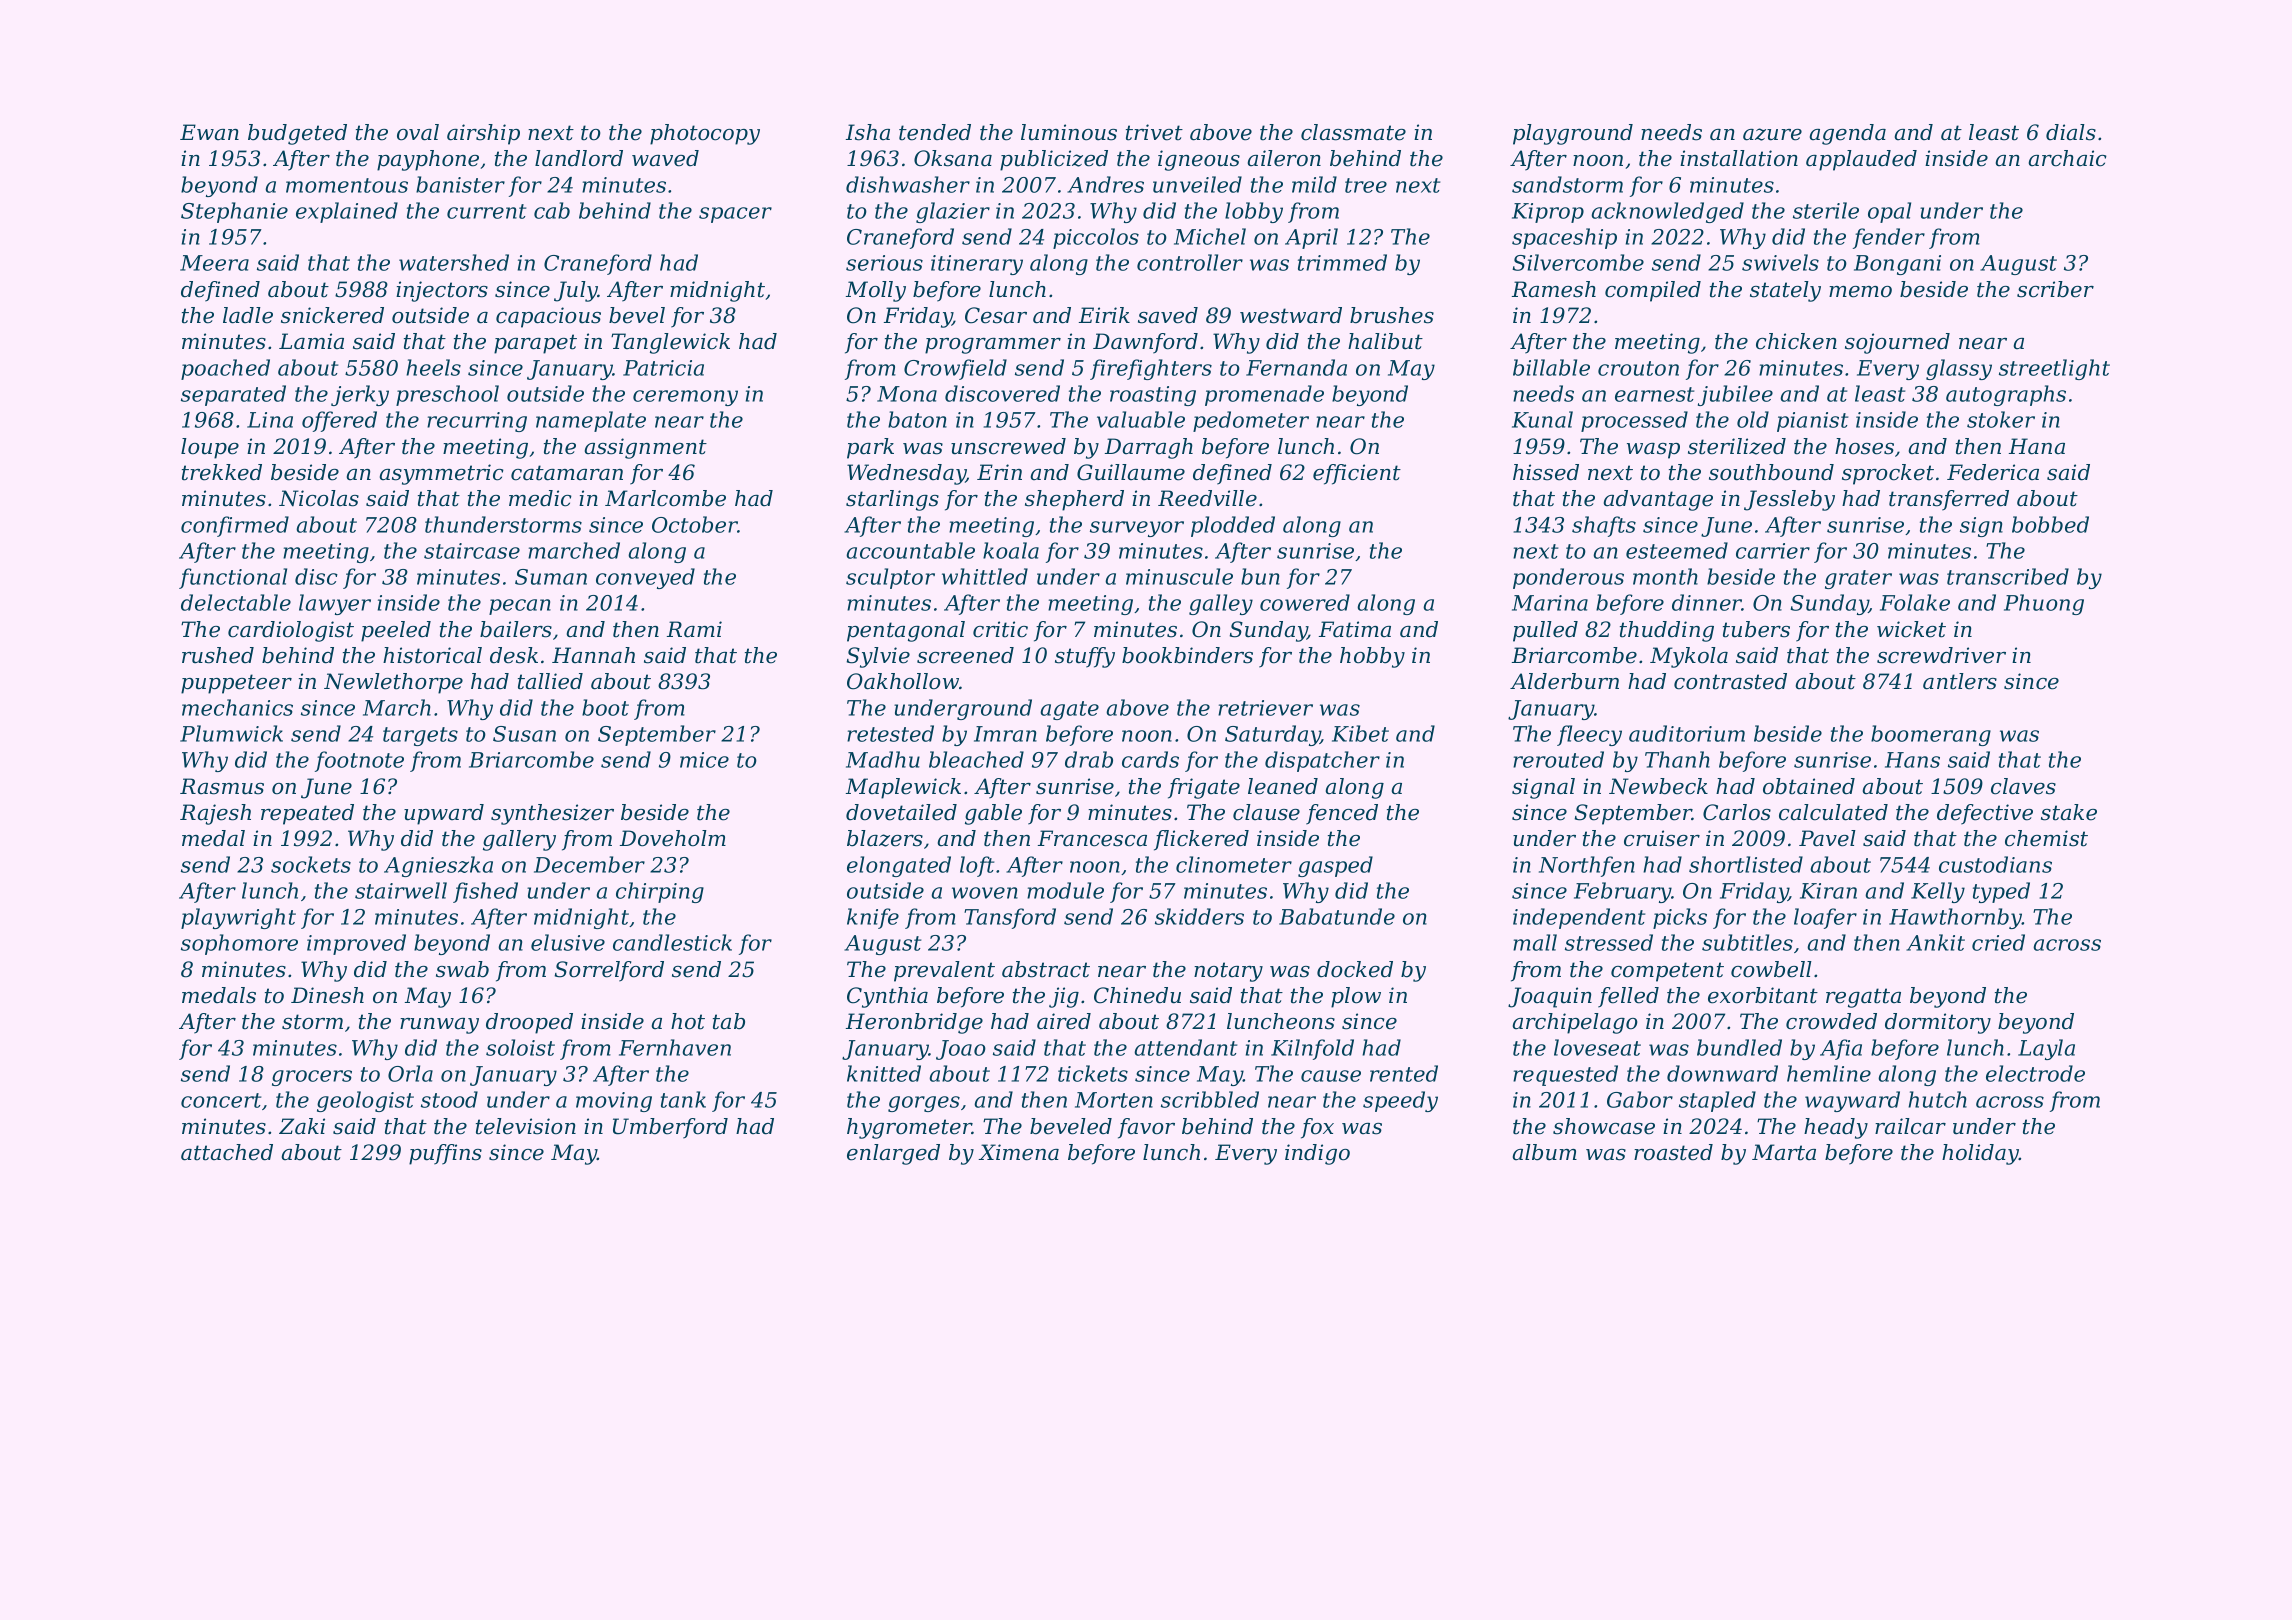  What do you see at coordinates (1677, 759) in the document?
I see `Thanh` at bounding box center [1677, 759].
